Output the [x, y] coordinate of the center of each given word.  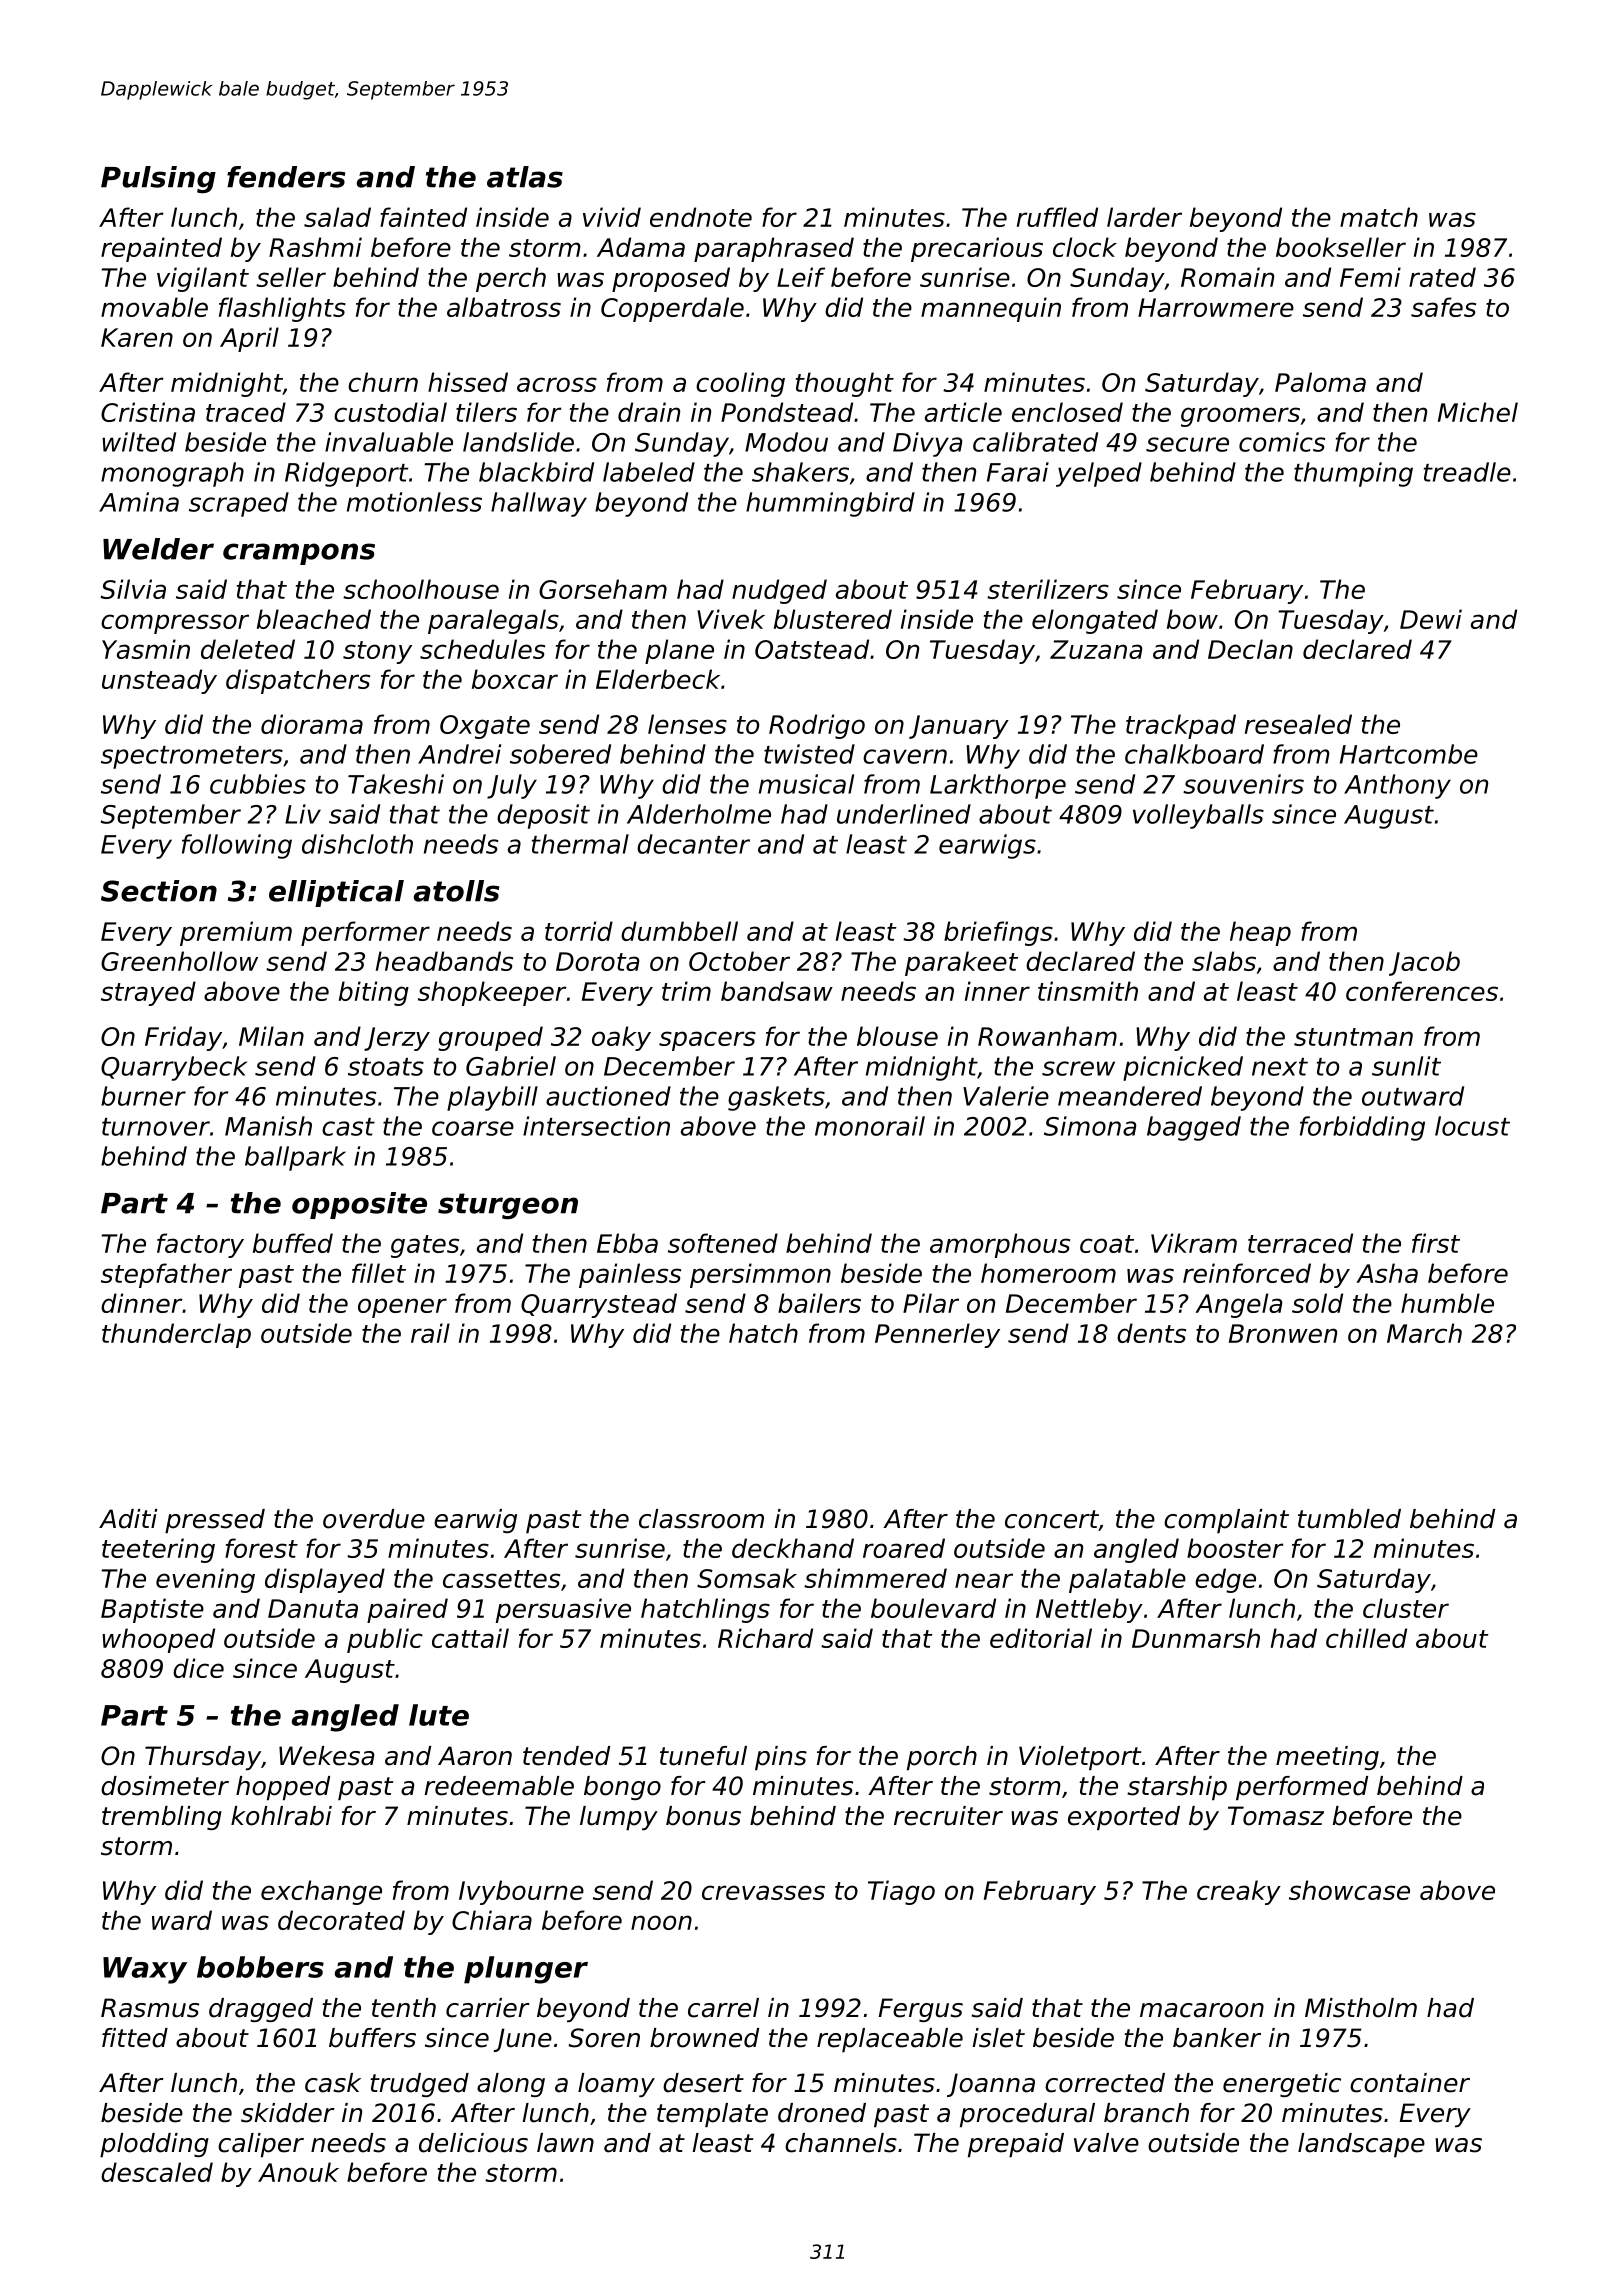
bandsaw [777, 991]
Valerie [1006, 1096]
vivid [612, 217]
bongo [622, 1788]
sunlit [1406, 1066]
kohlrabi [281, 1816]
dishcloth [357, 844]
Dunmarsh [1196, 1638]
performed [1302, 1788]
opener [402, 1308]
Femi [1370, 277]
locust [1472, 1126]
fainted [423, 217]
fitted [135, 2038]
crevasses [763, 1892]
